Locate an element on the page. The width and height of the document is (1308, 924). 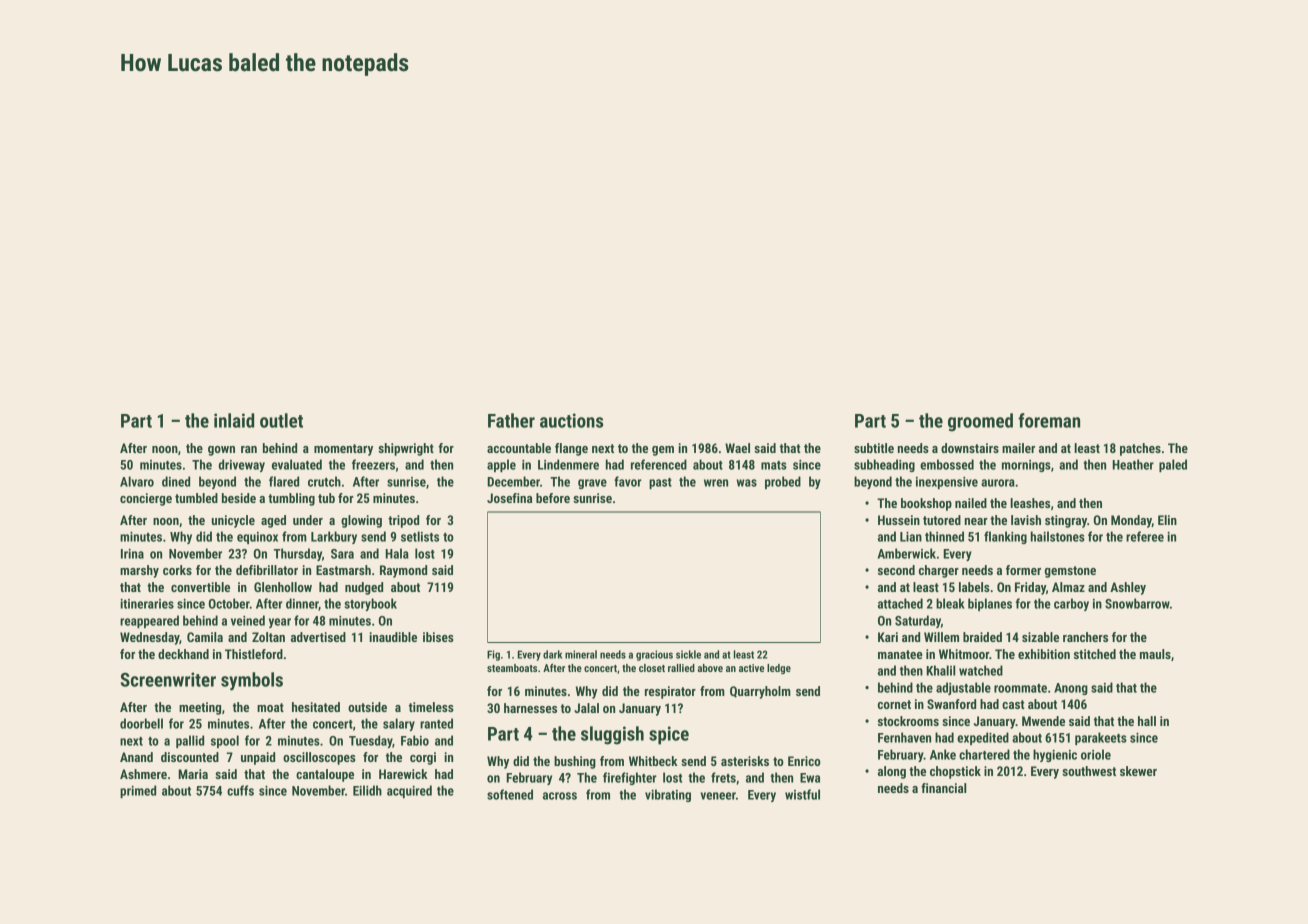
attached is located at coordinates (900, 603).
